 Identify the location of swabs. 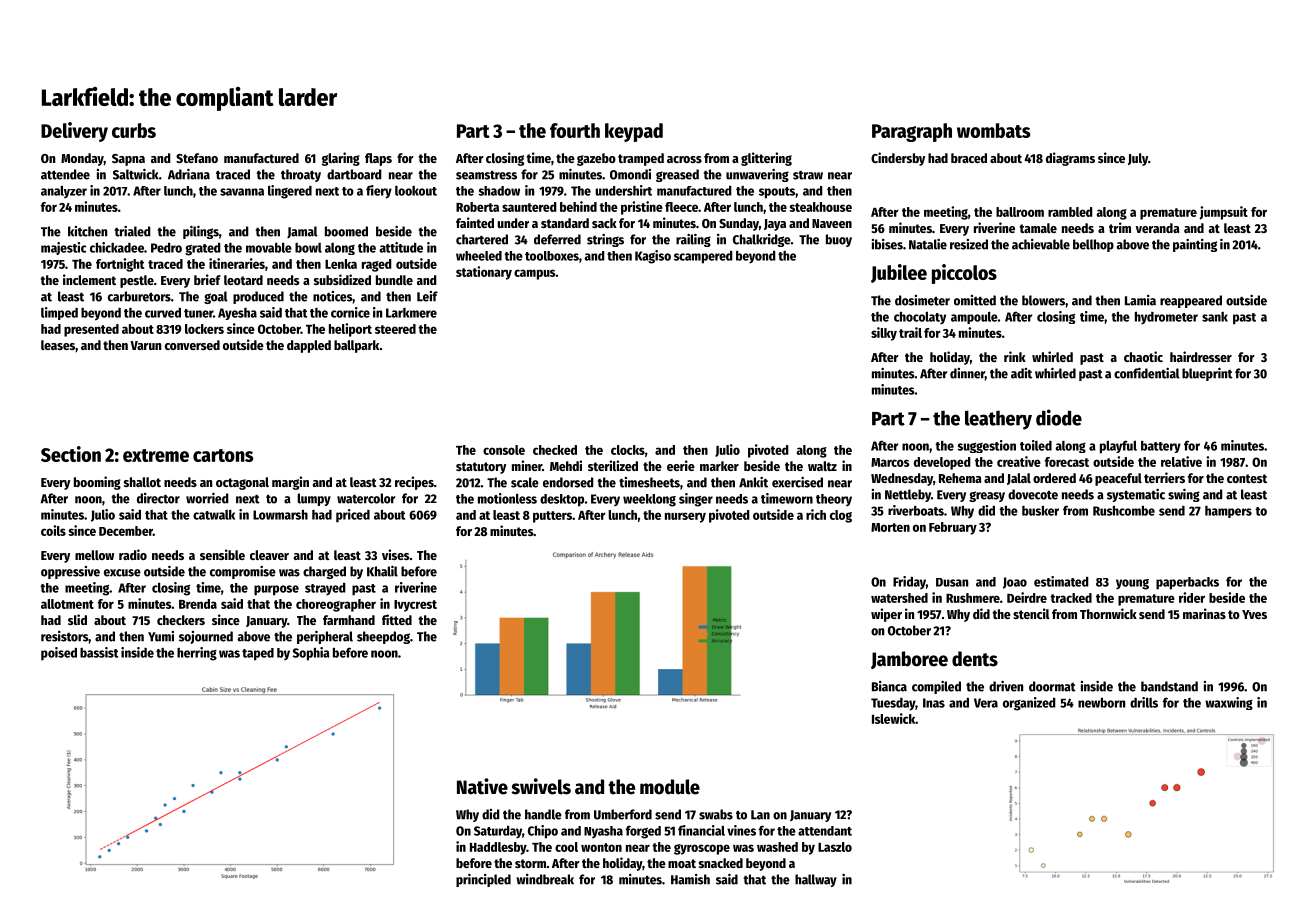
(716, 814).
